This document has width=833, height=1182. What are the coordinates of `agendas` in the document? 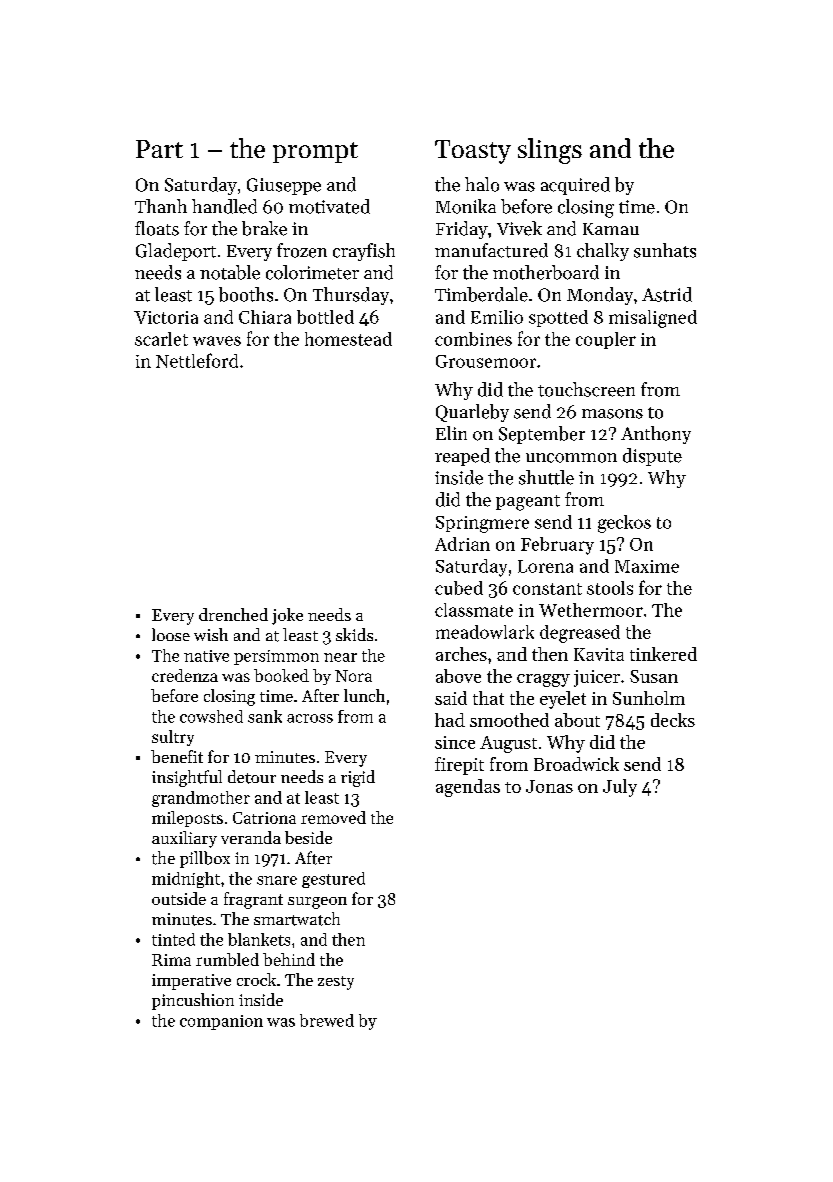 It's located at (468, 788).
